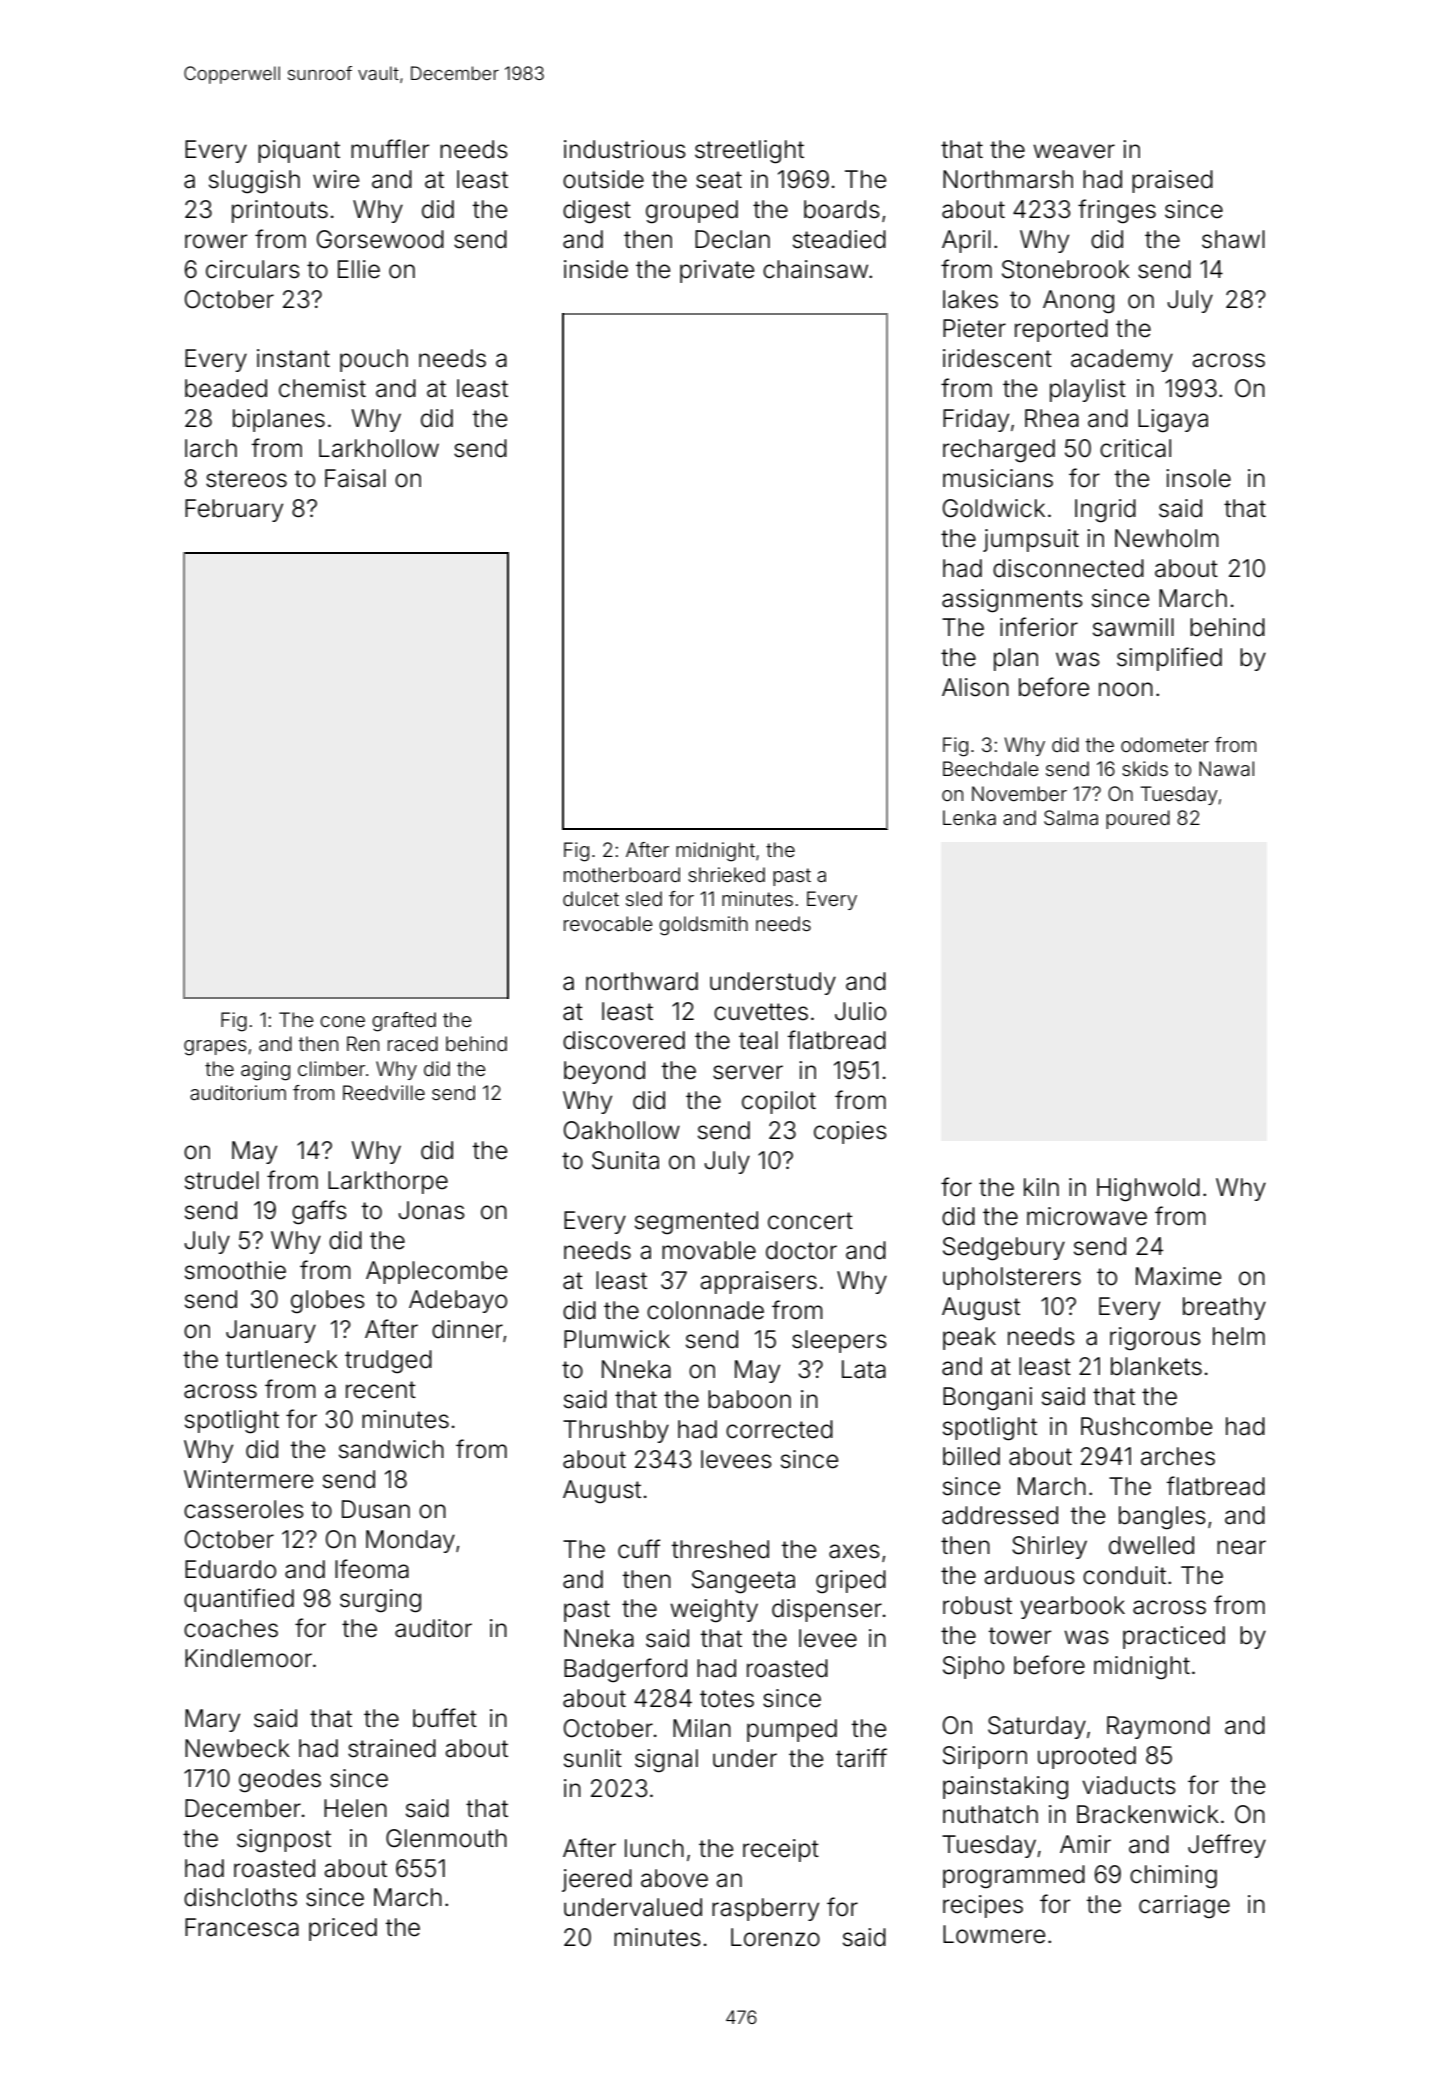 The width and height of the image is (1450, 2100). What do you see at coordinates (810, 1221) in the image?
I see `concert` at bounding box center [810, 1221].
